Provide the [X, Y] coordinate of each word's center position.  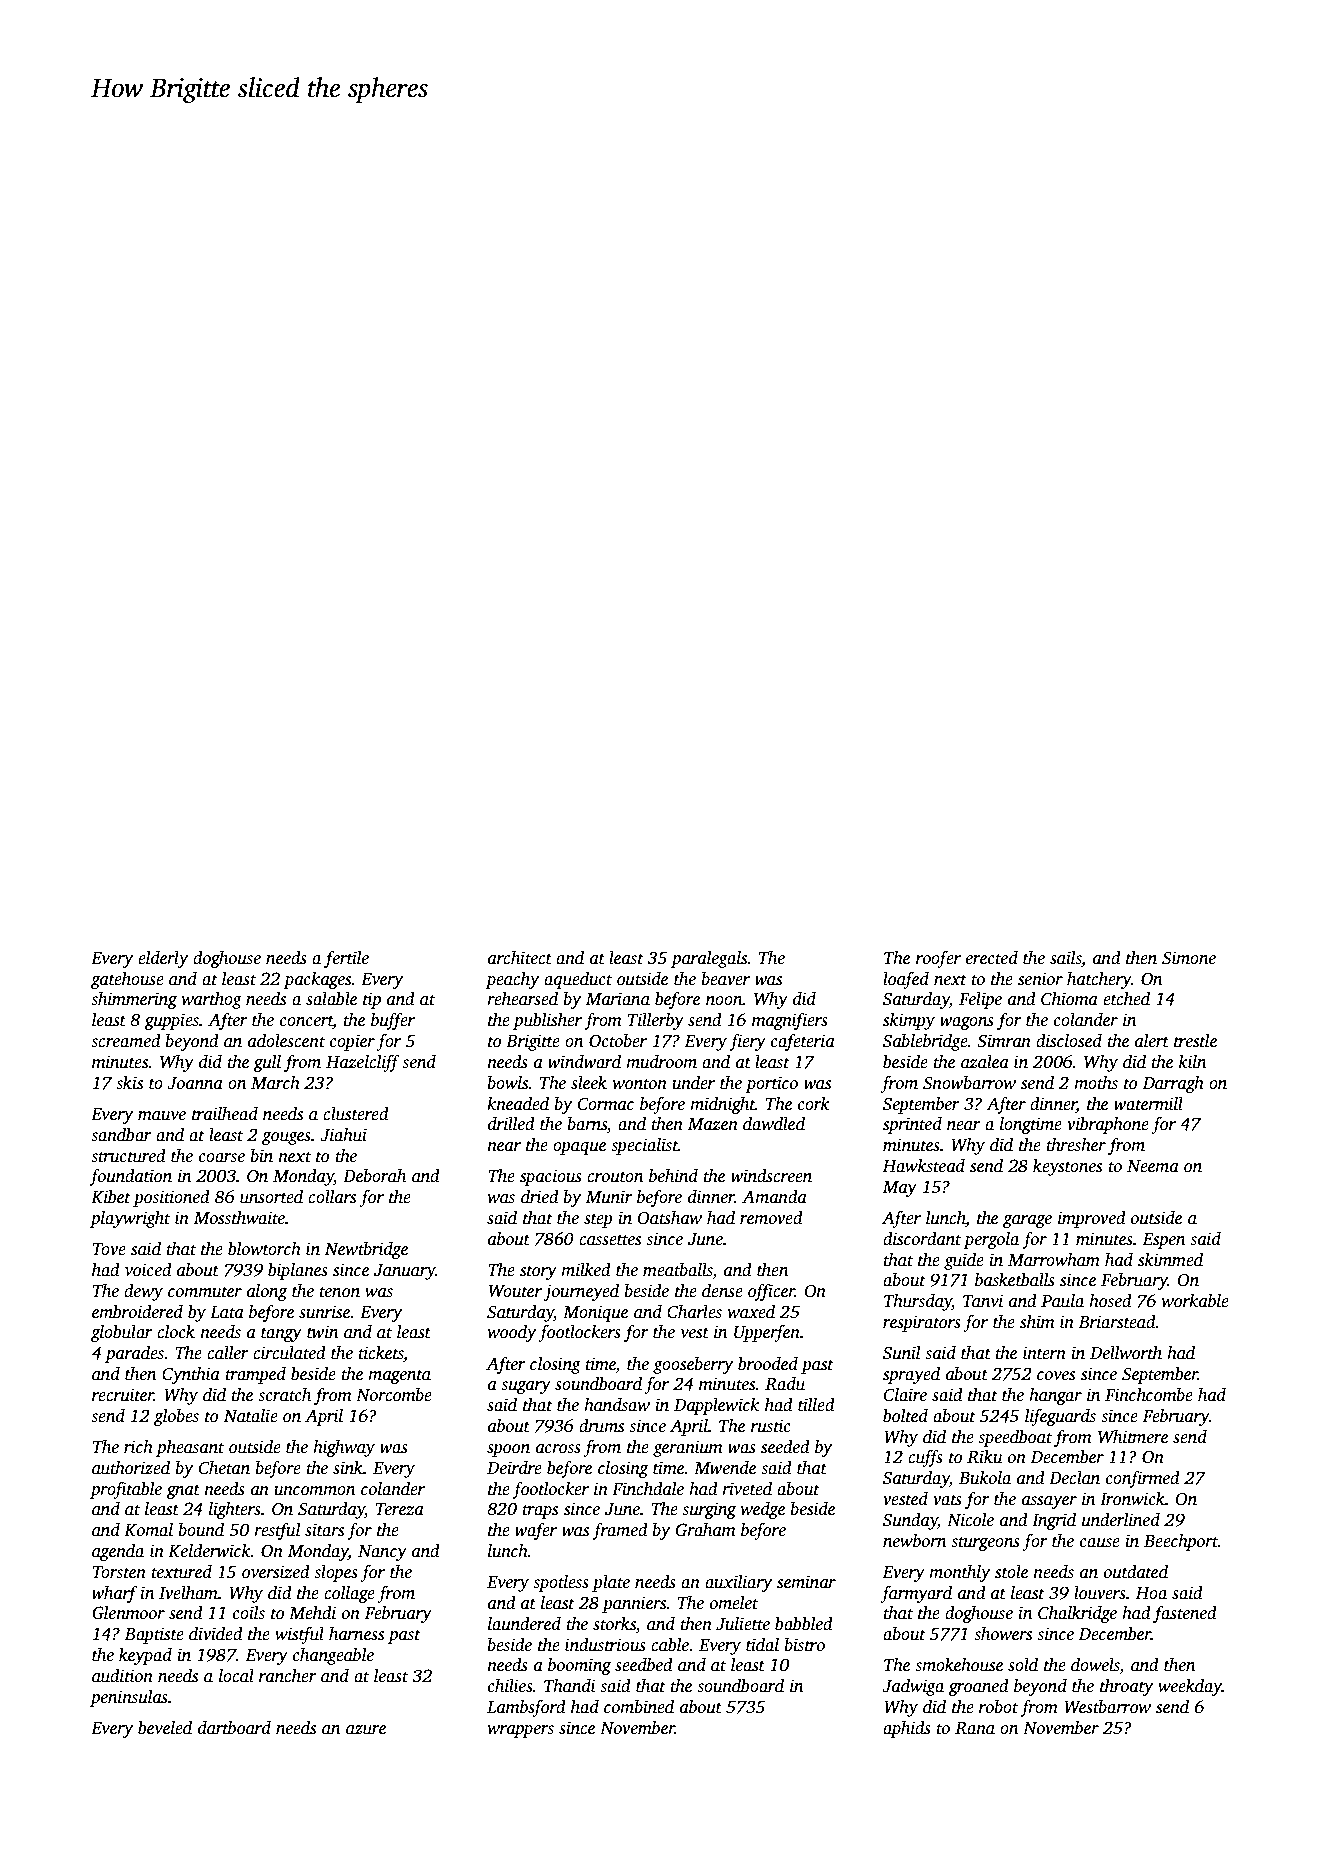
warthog [212, 1000]
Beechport [1181, 1542]
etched [1126, 999]
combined [639, 1707]
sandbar [121, 1135]
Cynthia [191, 1375]
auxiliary [738, 1583]
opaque [579, 1148]
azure [366, 1730]
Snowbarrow [969, 1083]
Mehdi [312, 1613]
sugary [526, 1387]
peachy [512, 980]
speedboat [1015, 1438]
